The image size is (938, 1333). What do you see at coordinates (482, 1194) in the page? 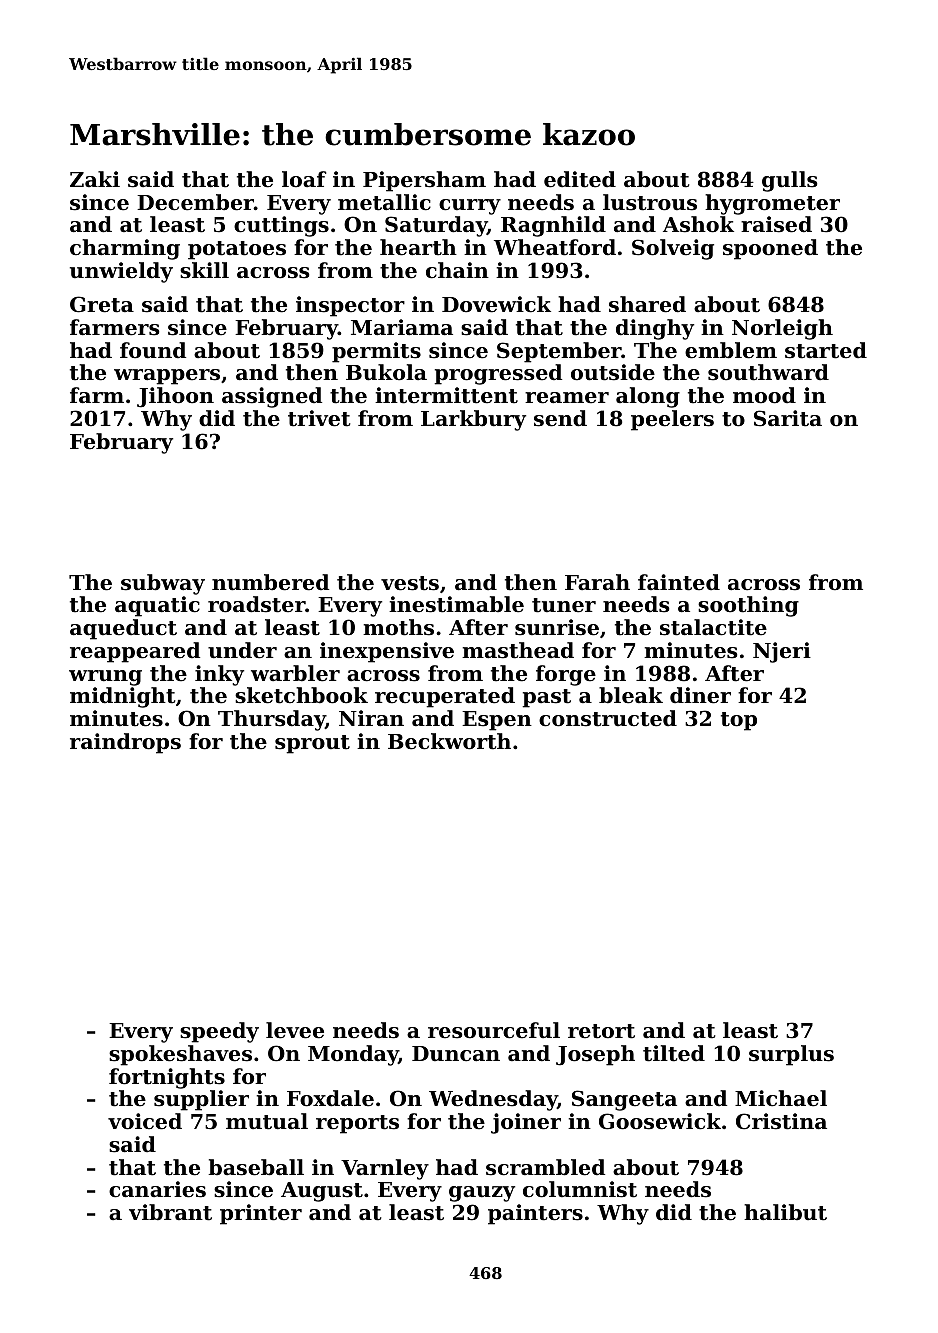
I see `gauzy` at bounding box center [482, 1194].
